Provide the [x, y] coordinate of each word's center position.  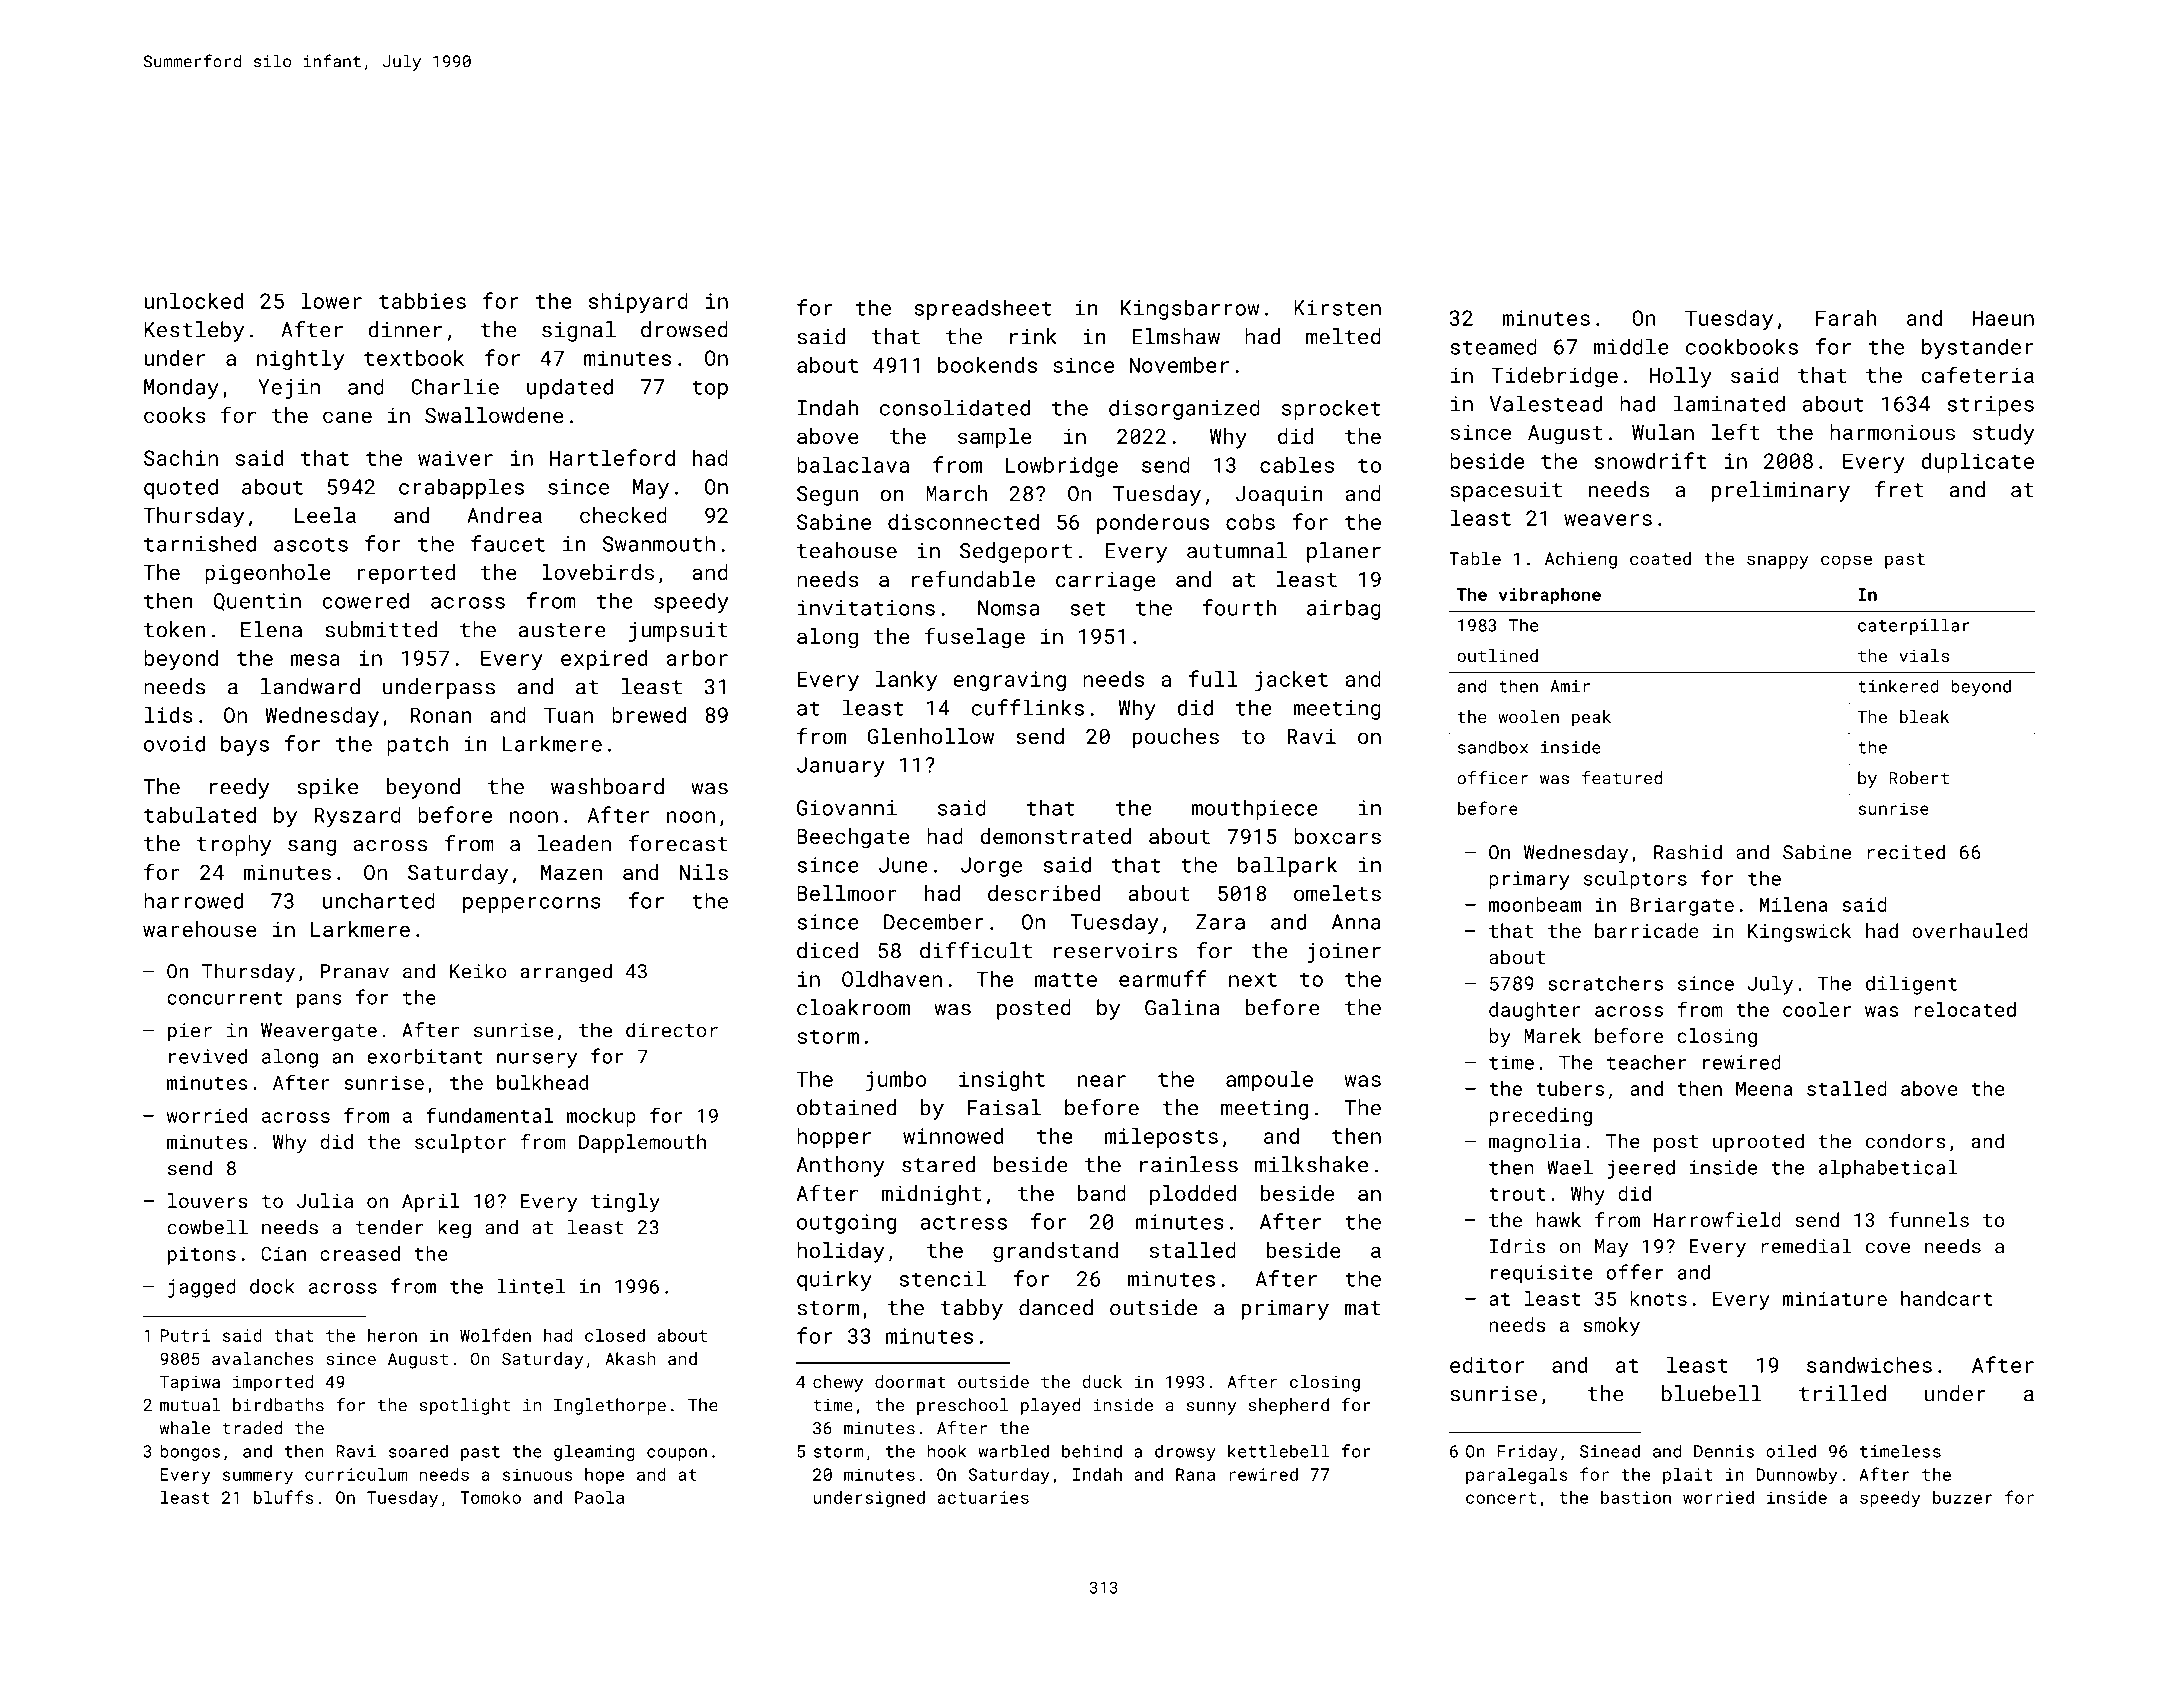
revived [208, 1056]
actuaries [983, 1497]
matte [1066, 980]
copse [1846, 562]
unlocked [193, 301]
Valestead [1546, 403]
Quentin [257, 602]
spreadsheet [983, 309]
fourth [1239, 607]
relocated [1965, 1009]
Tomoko [490, 1497]
